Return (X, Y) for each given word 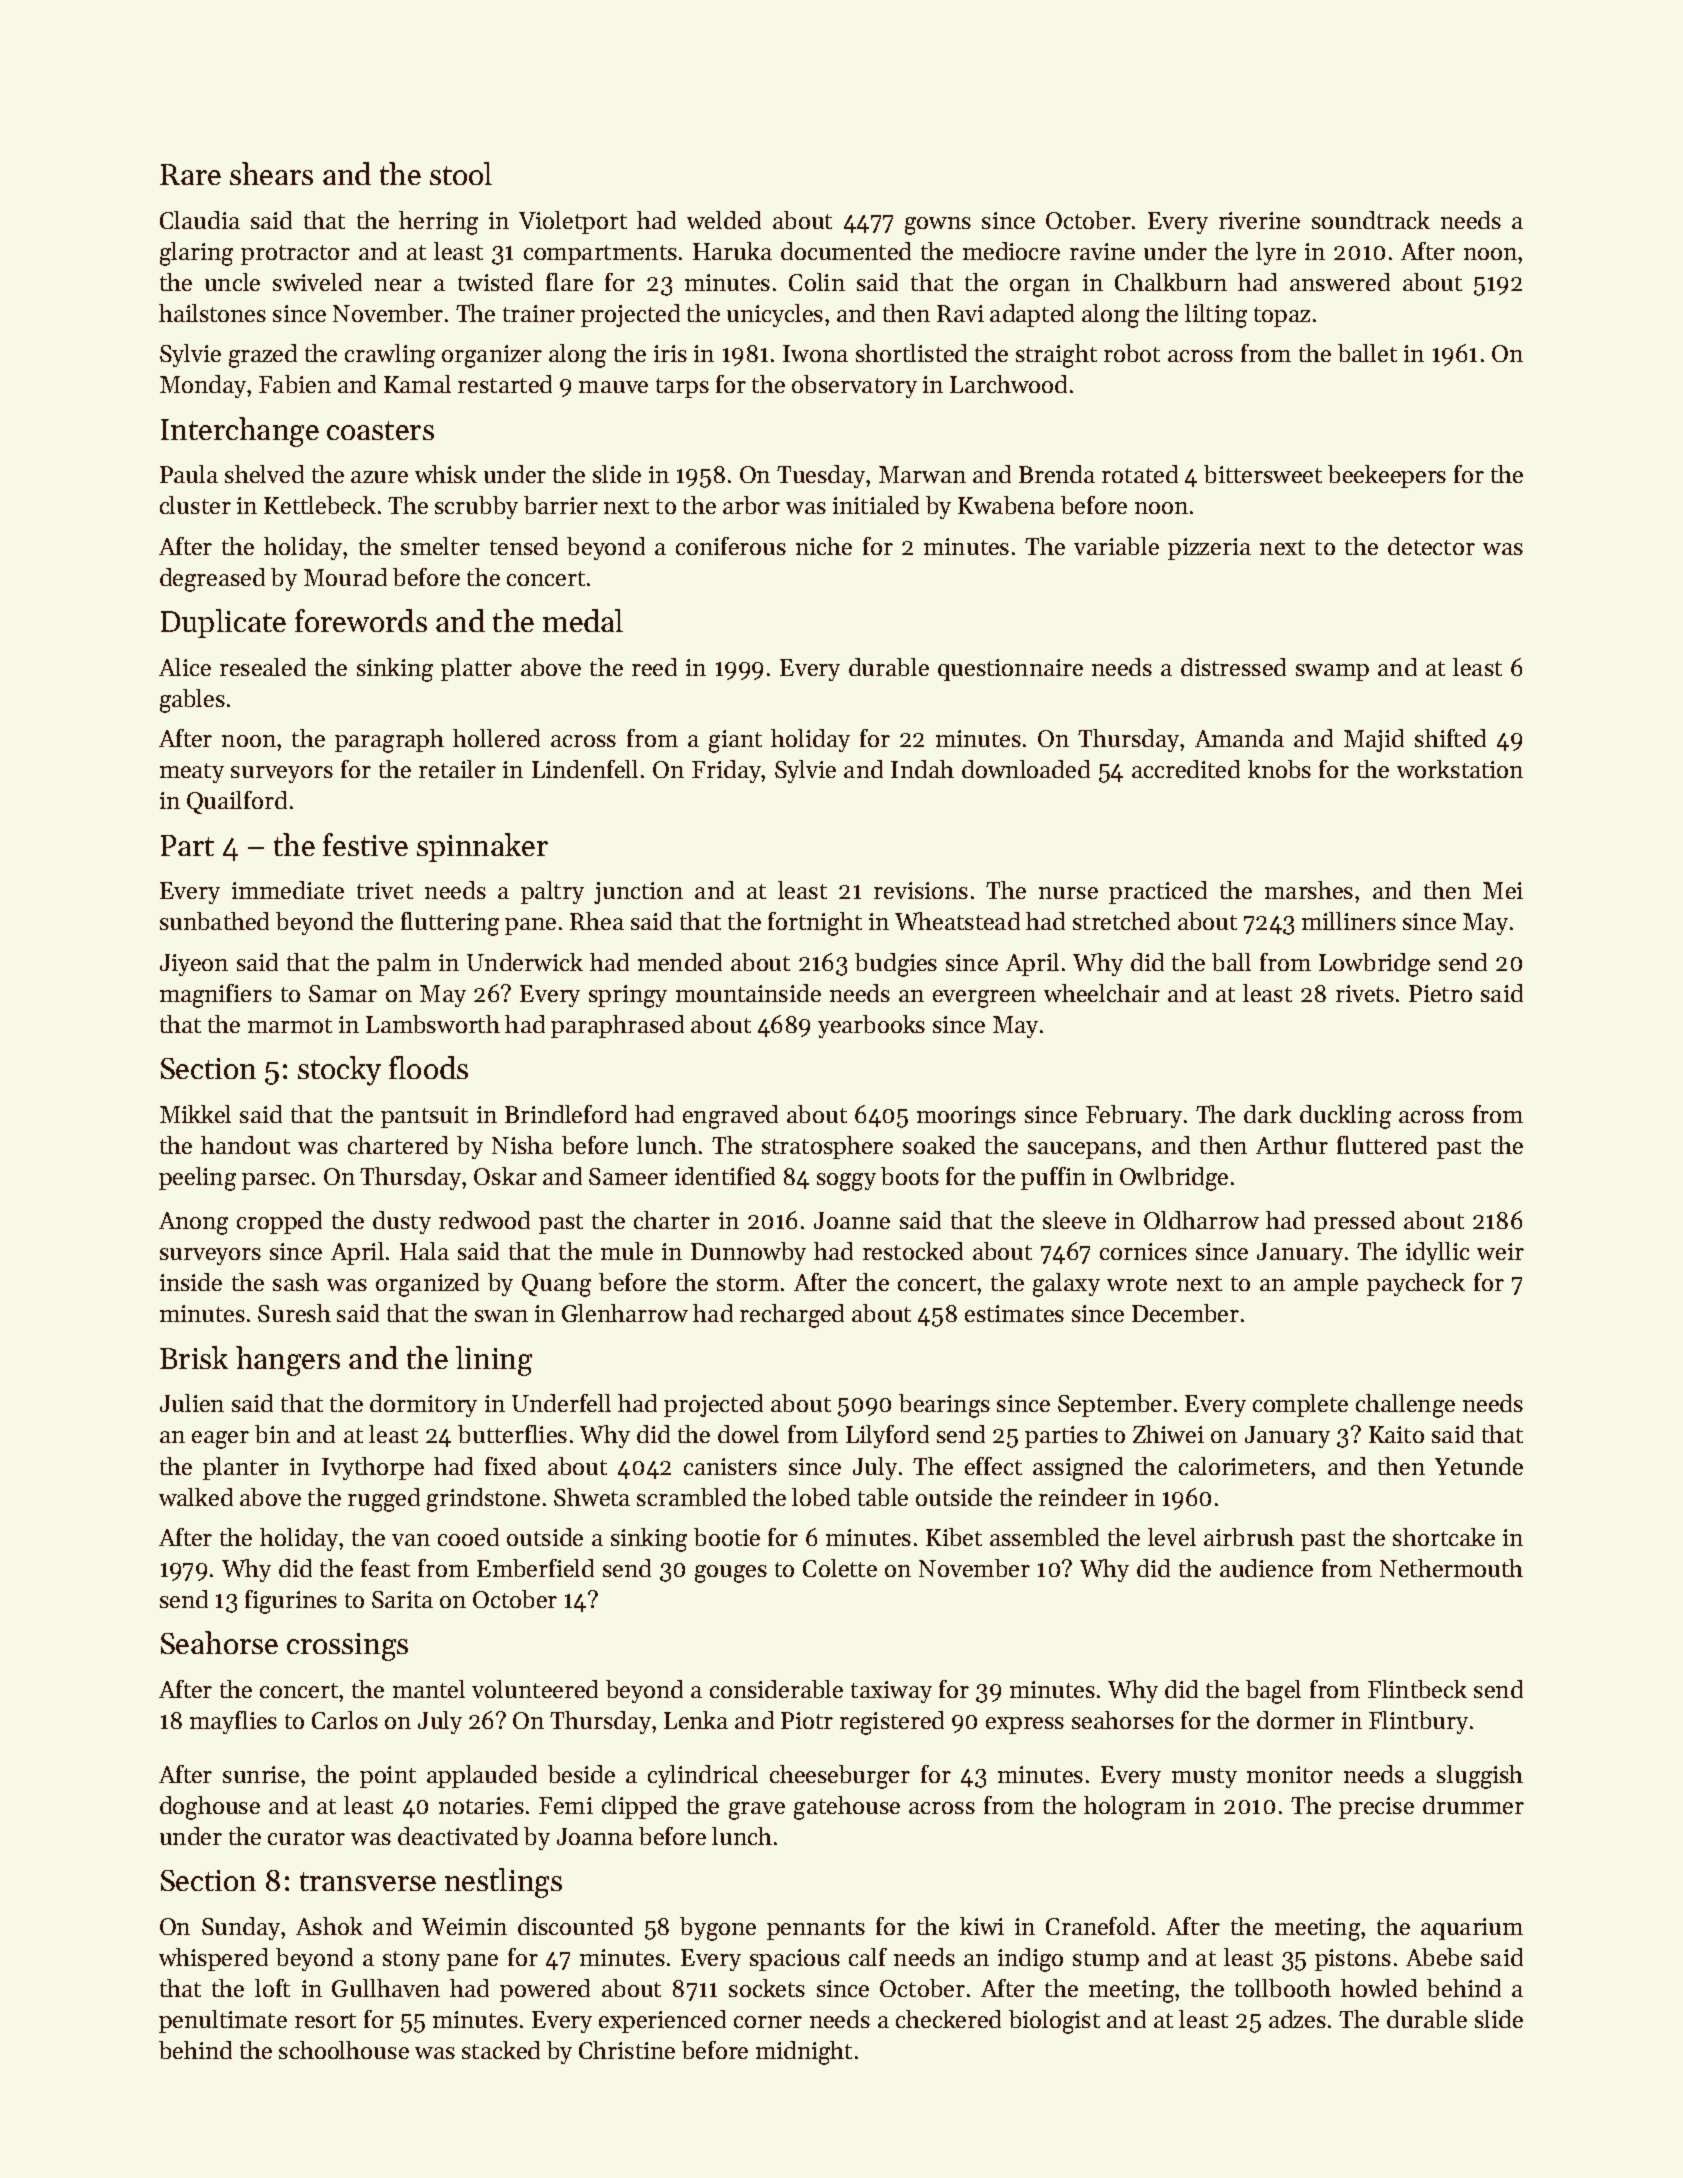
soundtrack (1371, 220)
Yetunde (1479, 1466)
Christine (627, 2050)
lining (494, 1361)
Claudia (200, 220)
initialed (876, 505)
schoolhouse (344, 2050)
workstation (1460, 769)
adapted (1032, 315)
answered (1340, 282)
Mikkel (195, 1114)
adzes (1297, 2019)
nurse (1068, 893)
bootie (727, 1537)
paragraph (389, 741)
